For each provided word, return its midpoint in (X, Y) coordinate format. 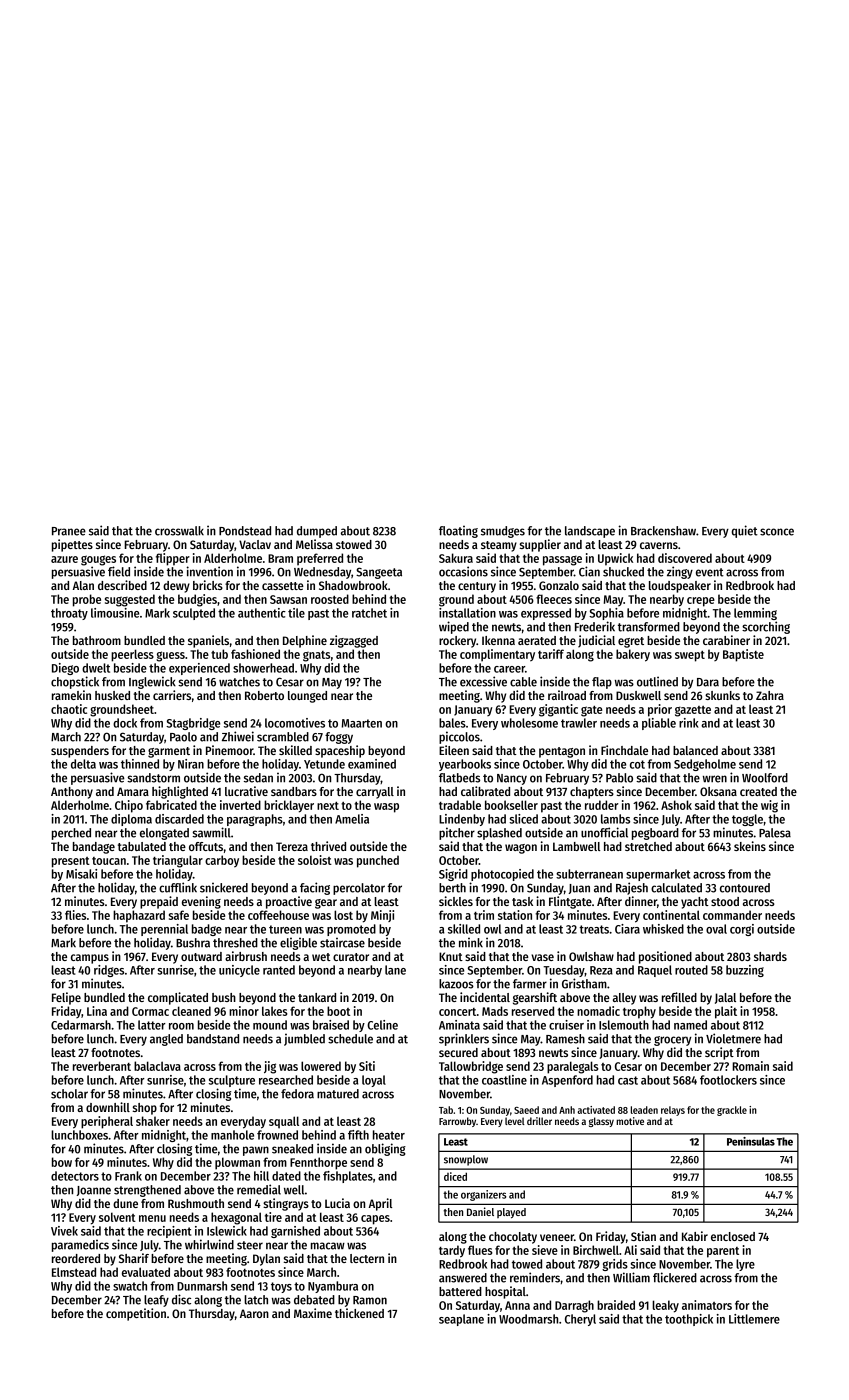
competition (136, 1314)
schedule (350, 1039)
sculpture (232, 1081)
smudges (503, 532)
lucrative (246, 791)
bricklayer (289, 806)
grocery (673, 1041)
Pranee (69, 531)
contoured (745, 888)
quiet (745, 531)
